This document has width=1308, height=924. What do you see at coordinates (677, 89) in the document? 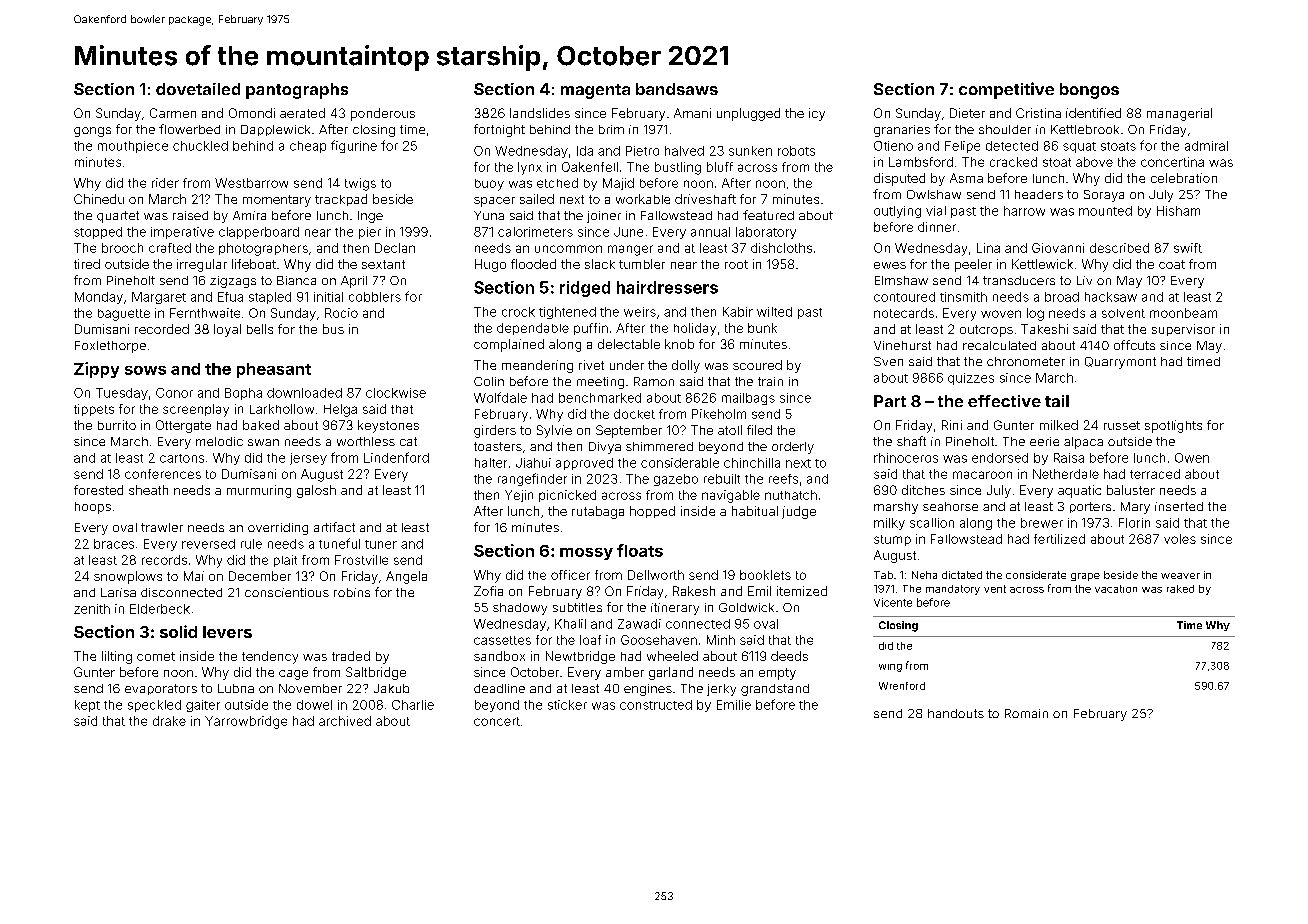
I see `bandsaws` at bounding box center [677, 89].
